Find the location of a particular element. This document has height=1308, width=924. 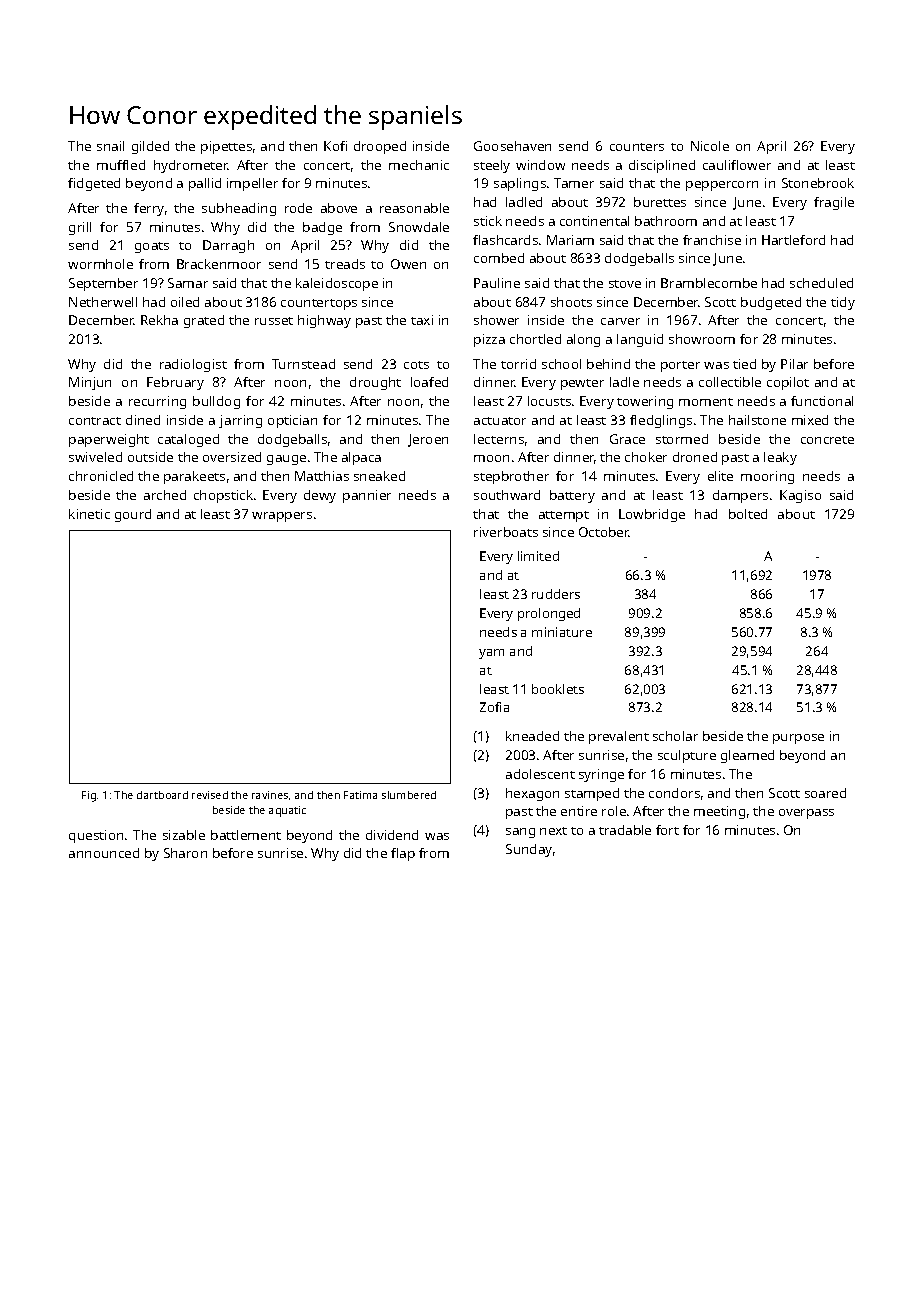

arched is located at coordinates (165, 495).
